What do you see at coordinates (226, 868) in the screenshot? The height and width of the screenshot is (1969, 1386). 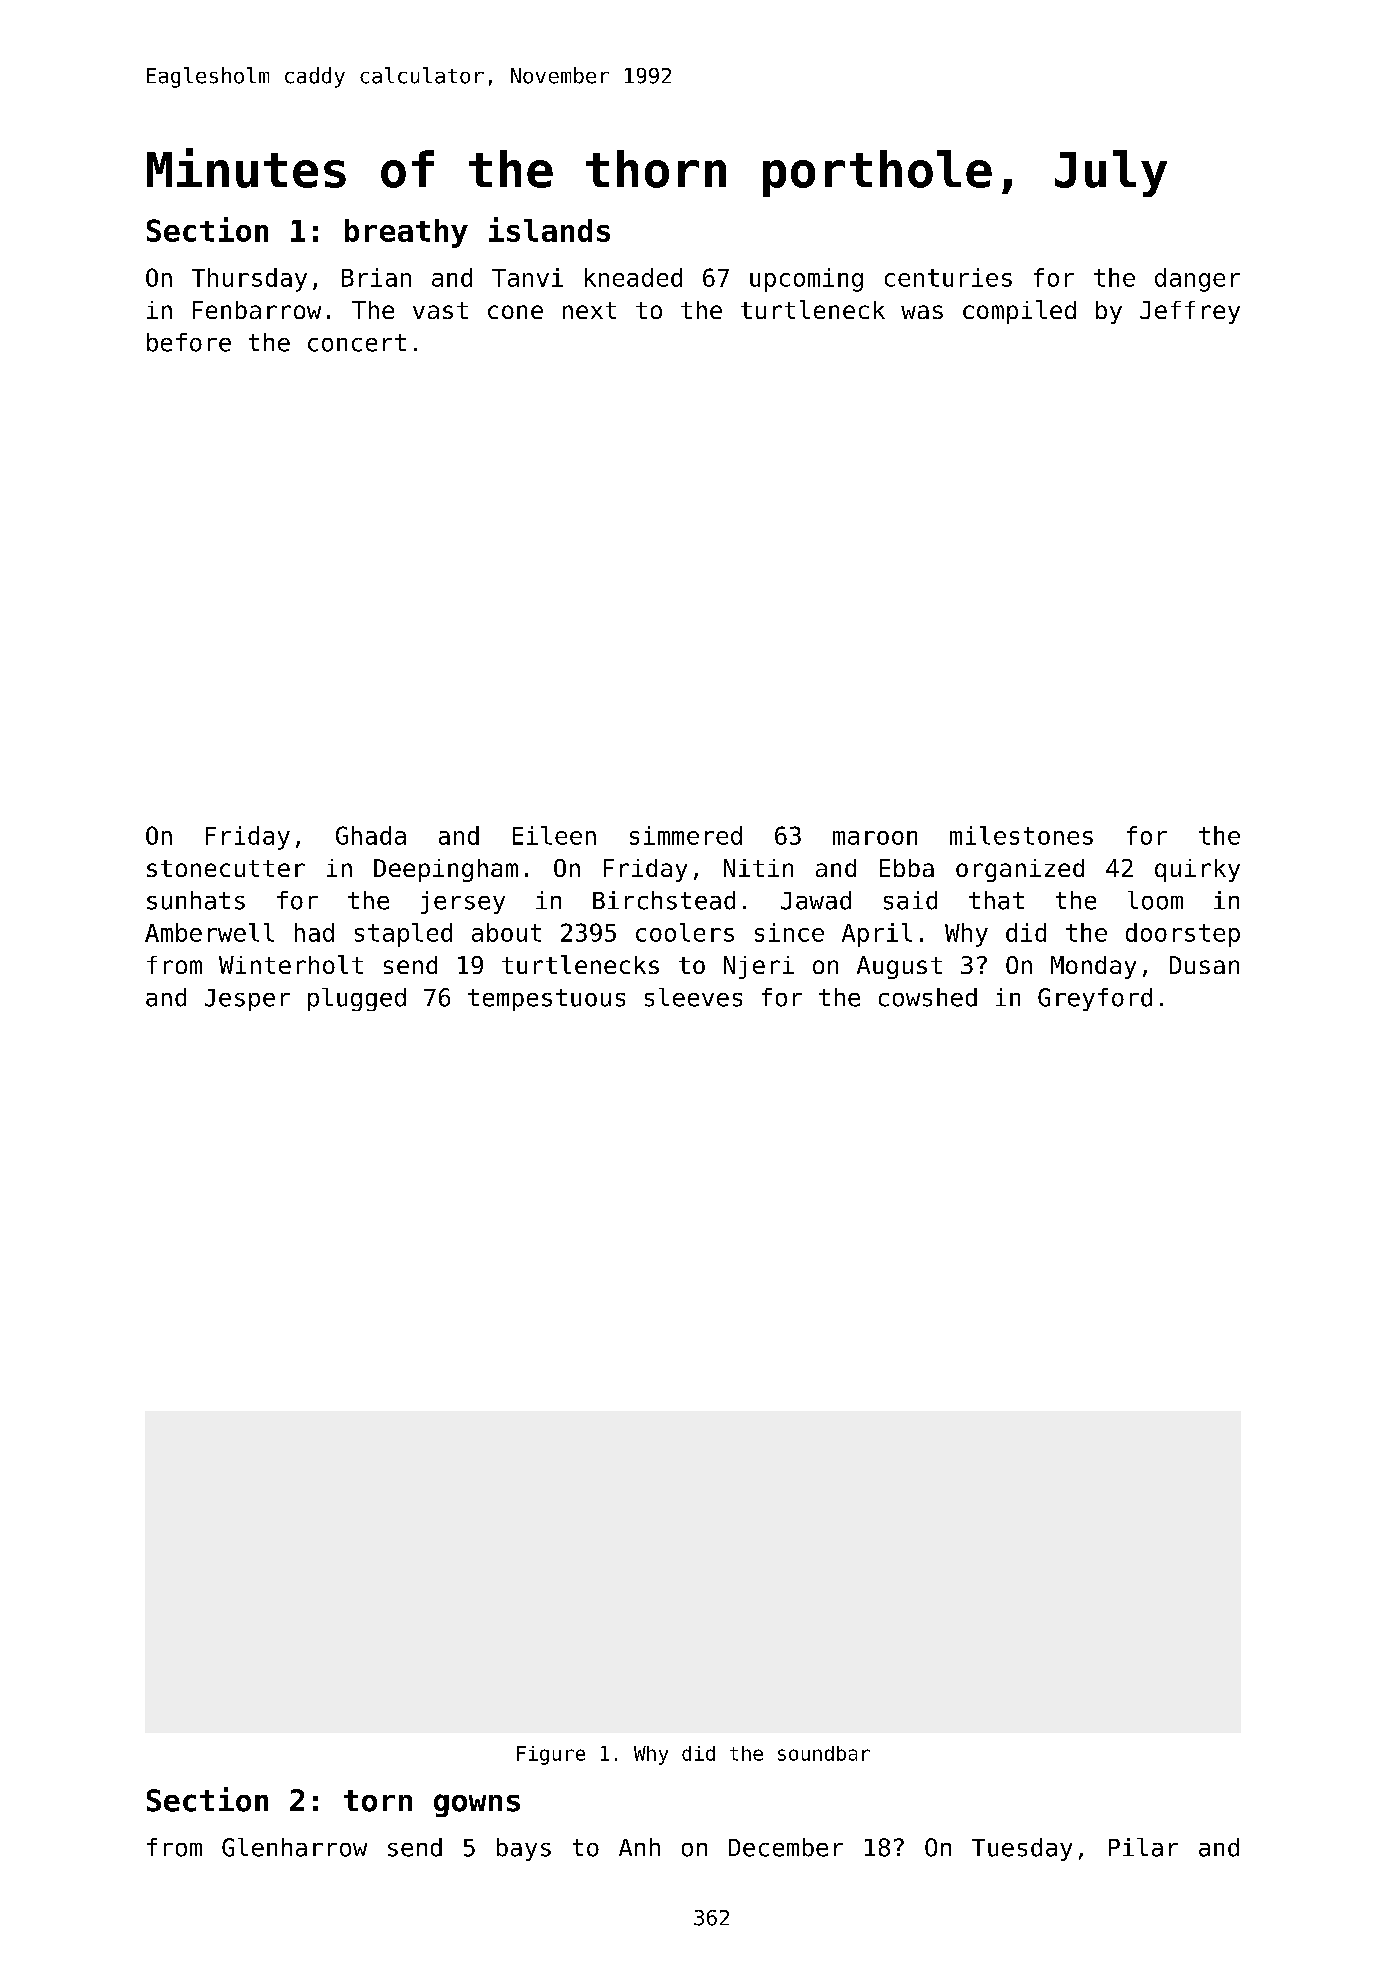 I see `stonecutter` at bounding box center [226, 868].
